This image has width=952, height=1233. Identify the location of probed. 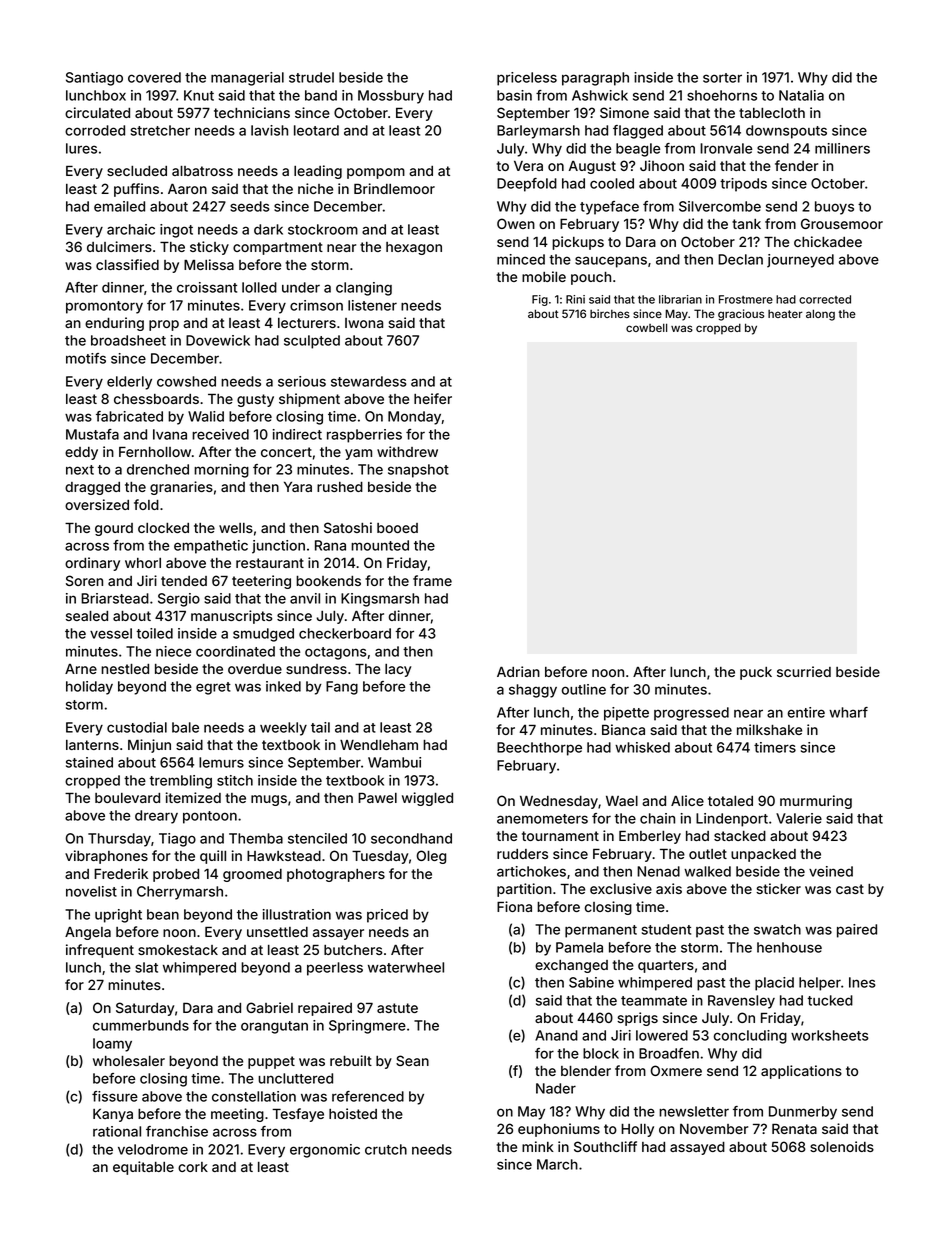
(176, 875).
